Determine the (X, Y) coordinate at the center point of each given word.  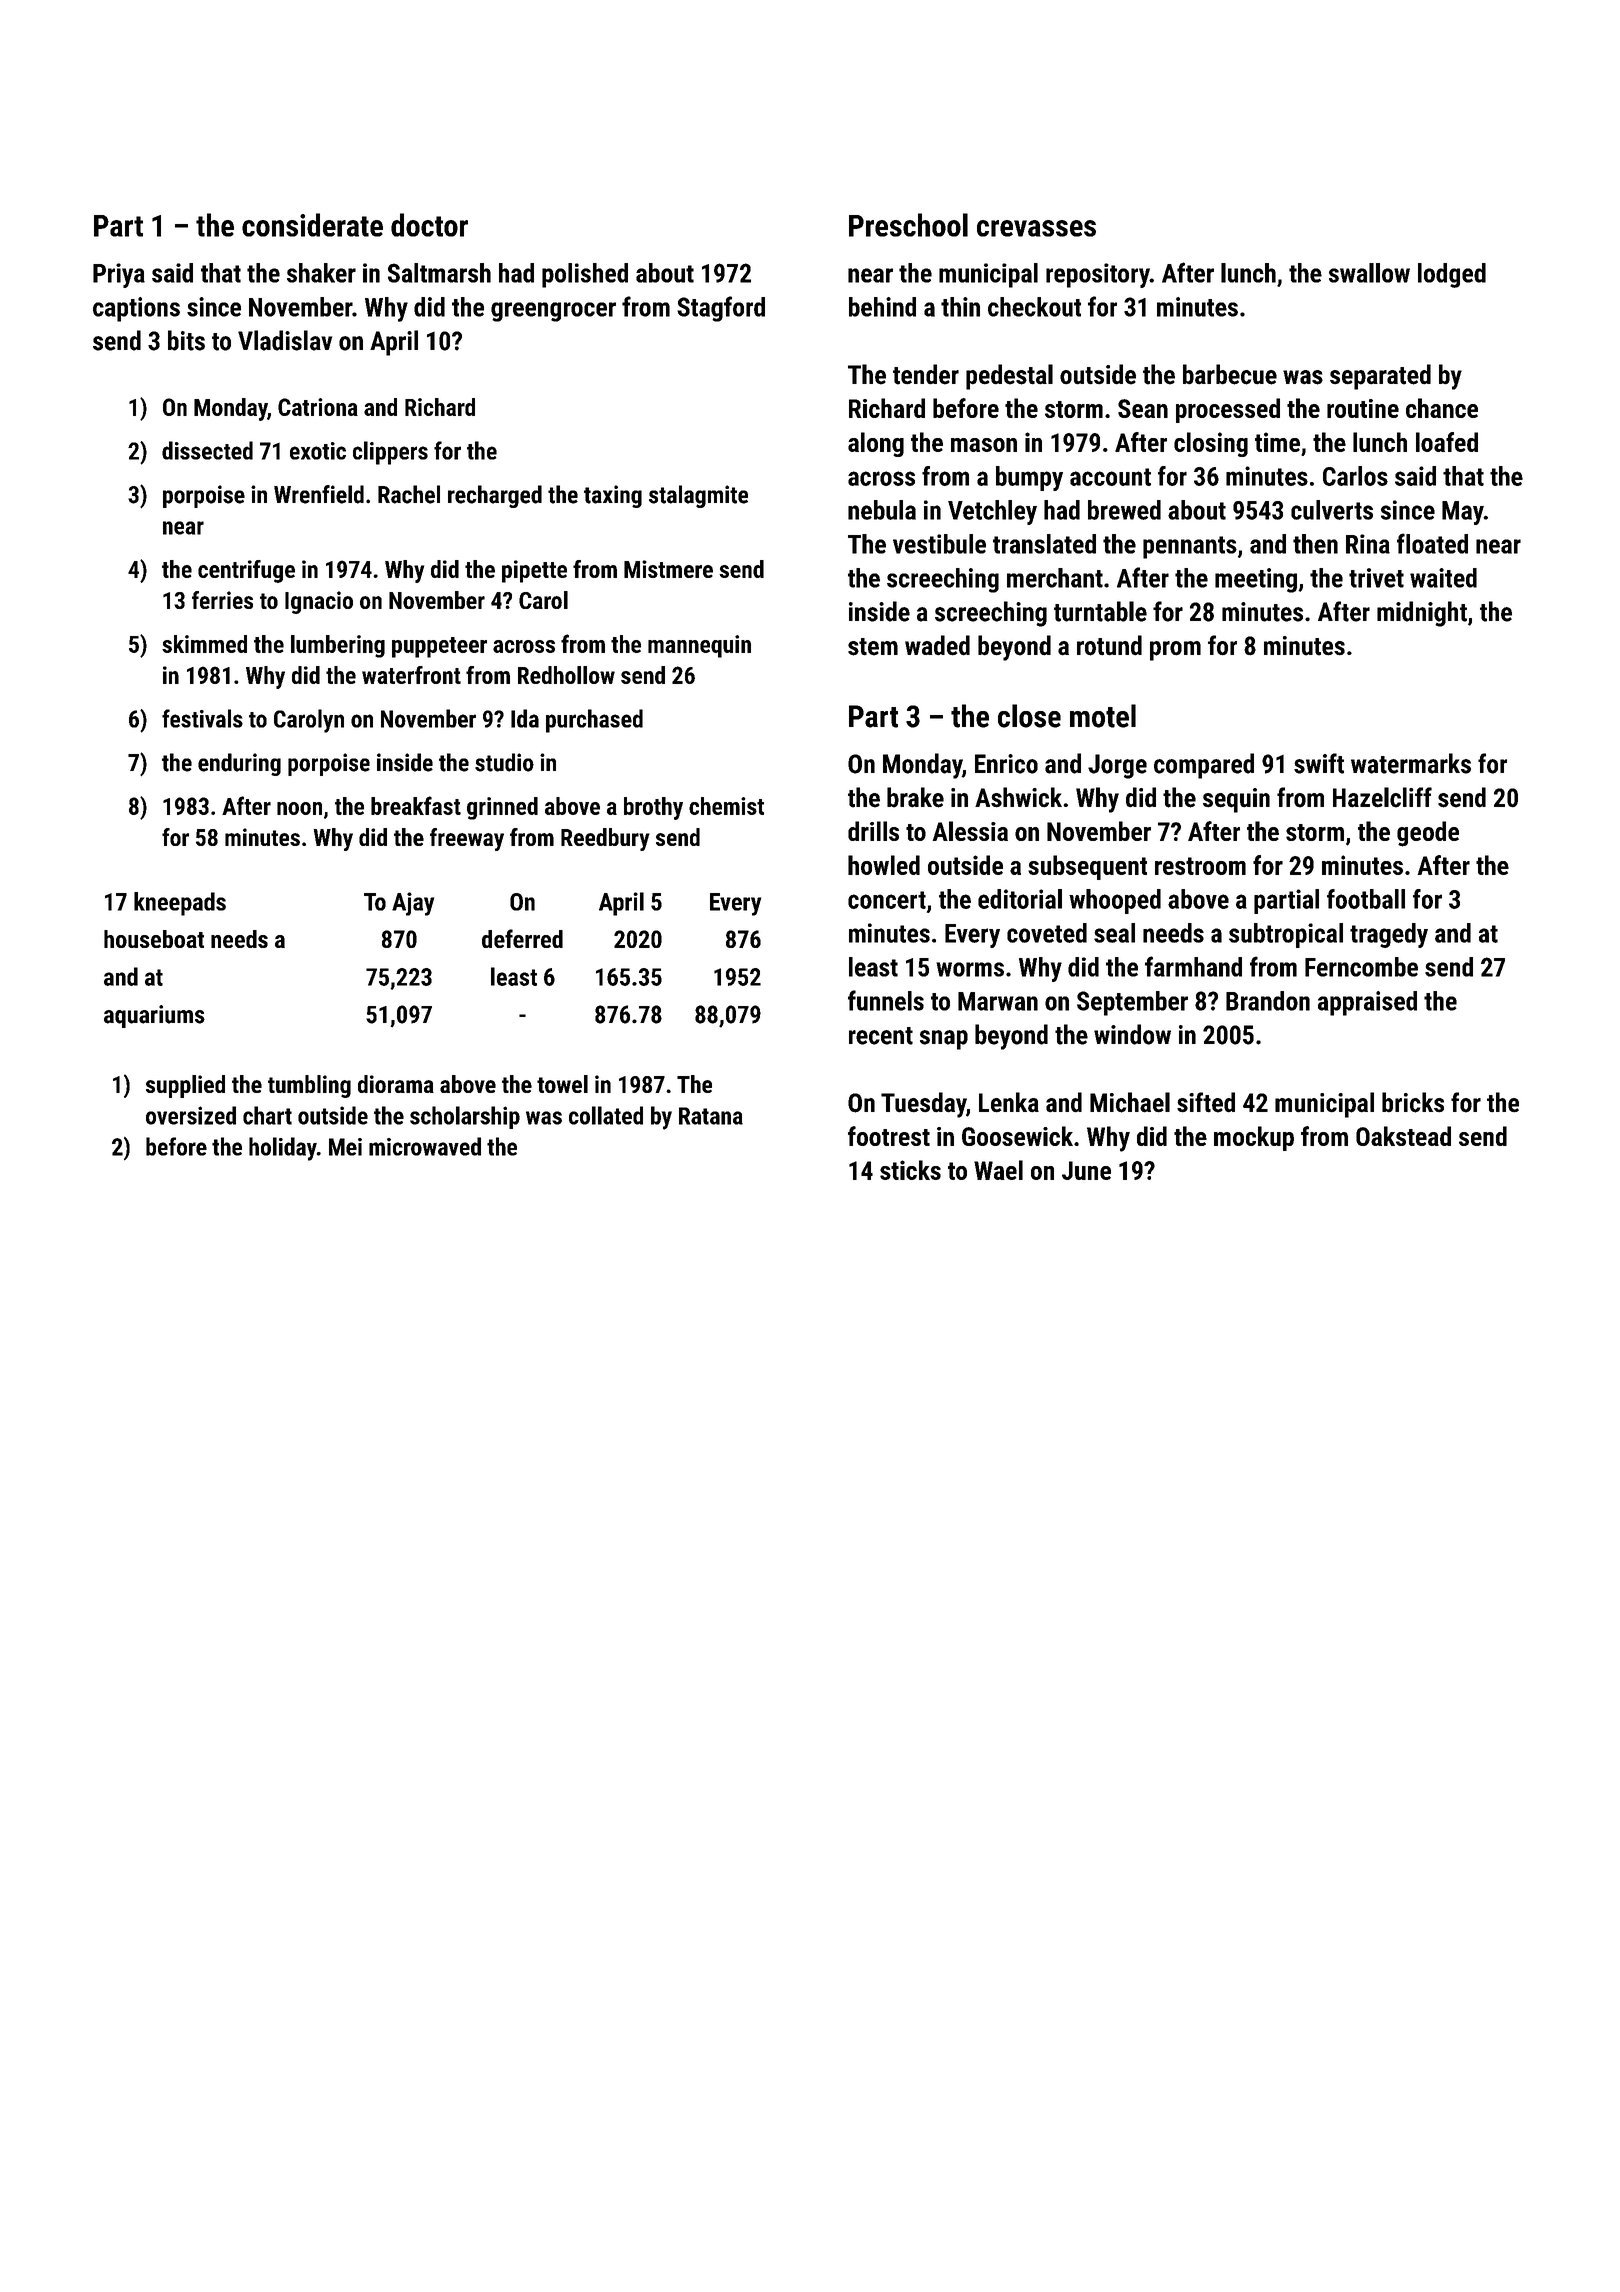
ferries (222, 600)
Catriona (318, 407)
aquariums (154, 1016)
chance (1442, 408)
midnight (1422, 614)
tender (926, 374)
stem (873, 647)
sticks (910, 1170)
